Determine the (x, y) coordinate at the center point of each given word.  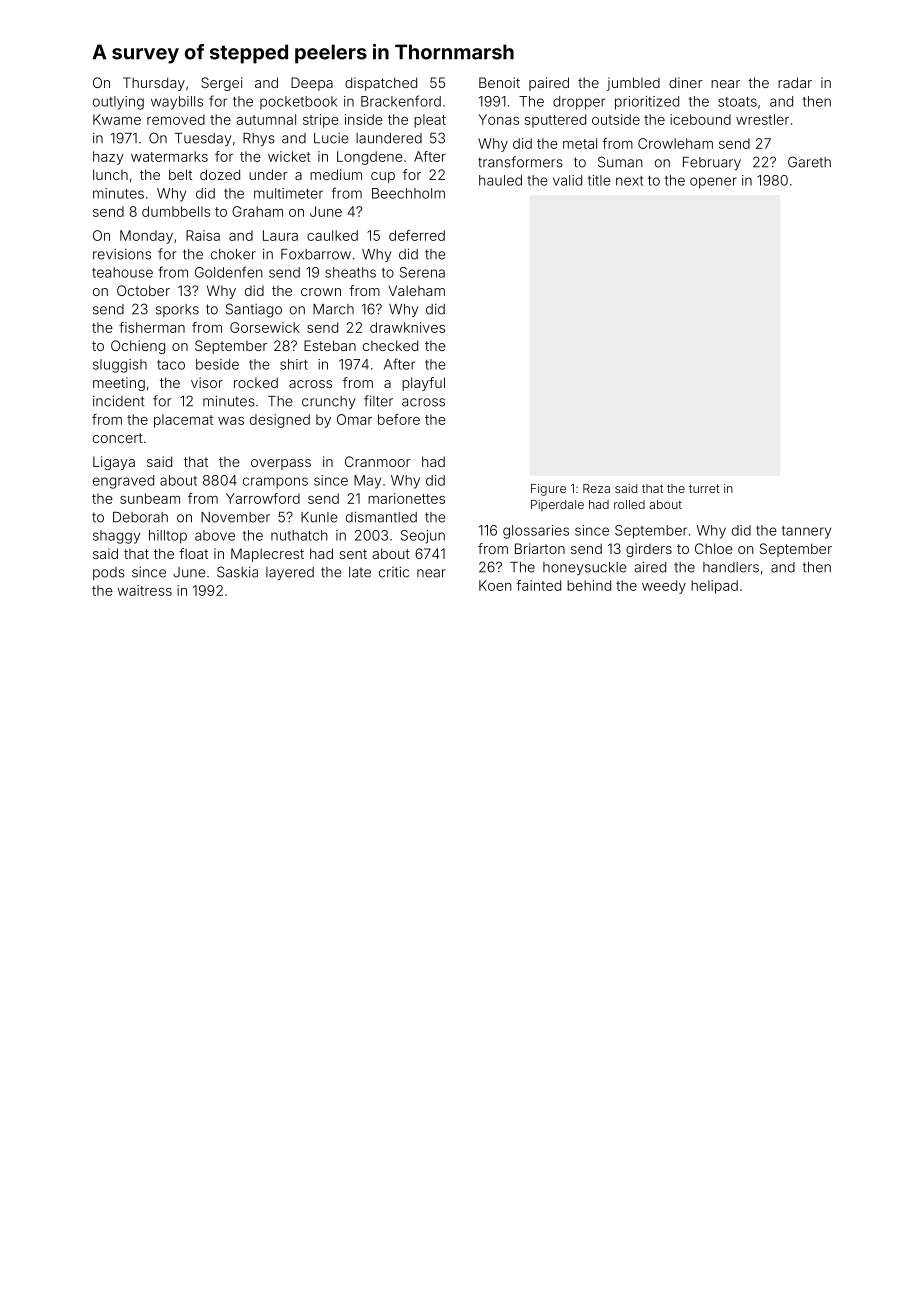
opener (713, 183)
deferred (417, 235)
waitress (144, 590)
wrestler (762, 119)
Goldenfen (229, 272)
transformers (520, 162)
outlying (118, 103)
